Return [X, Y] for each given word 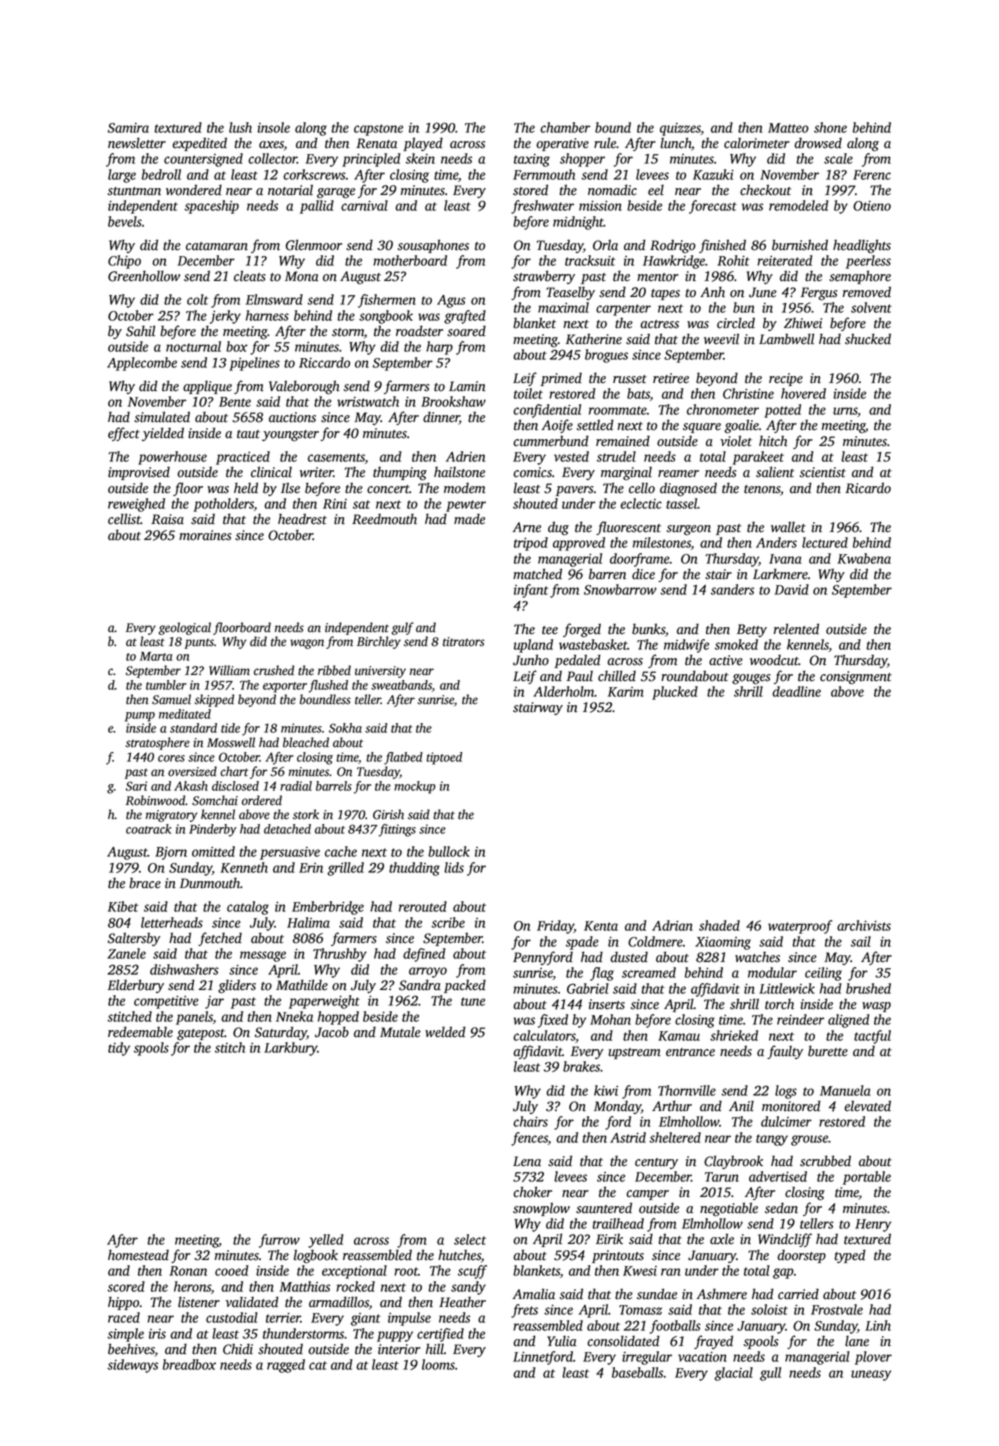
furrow [279, 1241]
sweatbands [401, 685]
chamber [565, 127]
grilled [345, 869]
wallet [788, 527]
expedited [199, 144]
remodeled [798, 205]
